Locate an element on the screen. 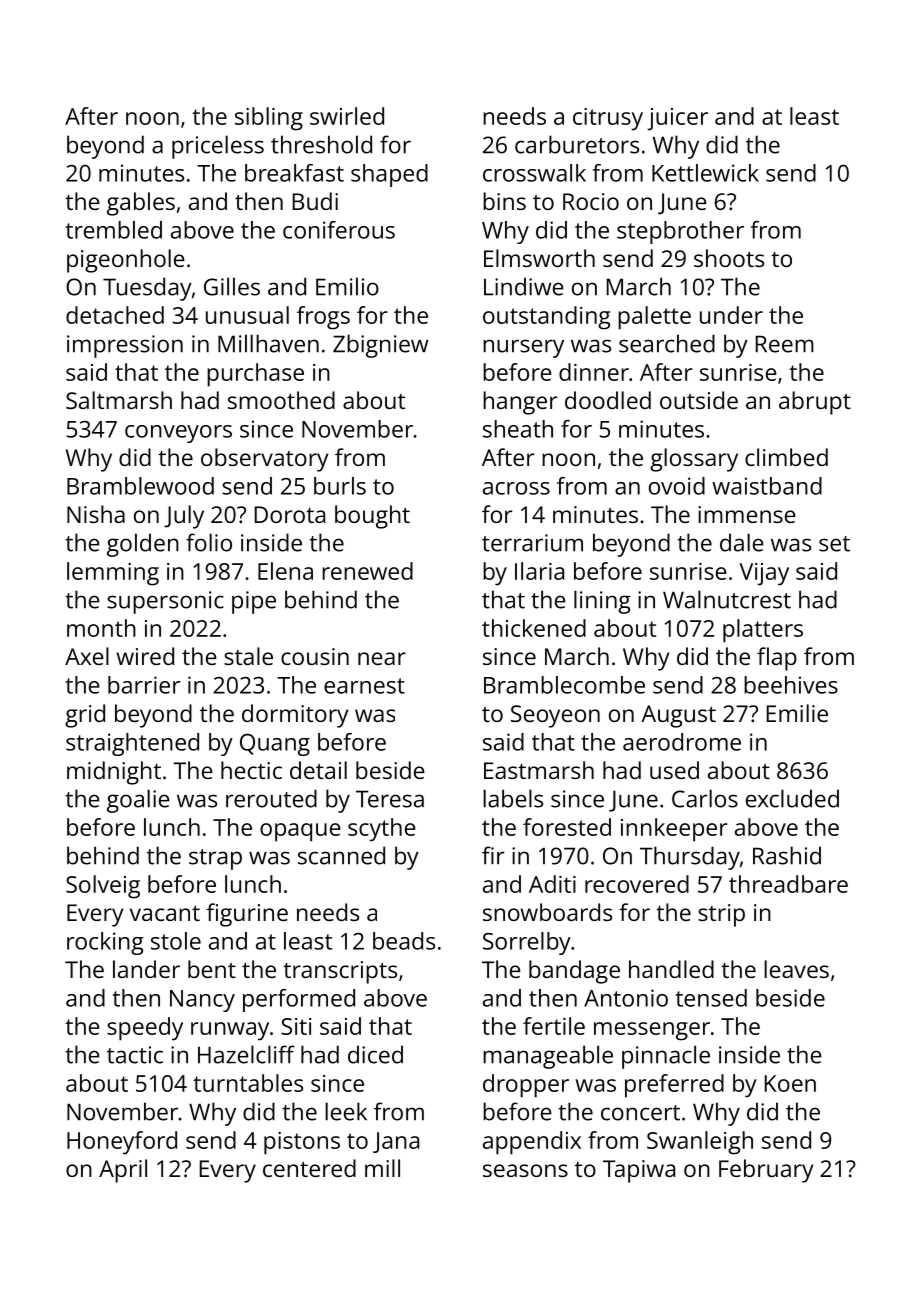  swirled is located at coordinates (347, 116).
